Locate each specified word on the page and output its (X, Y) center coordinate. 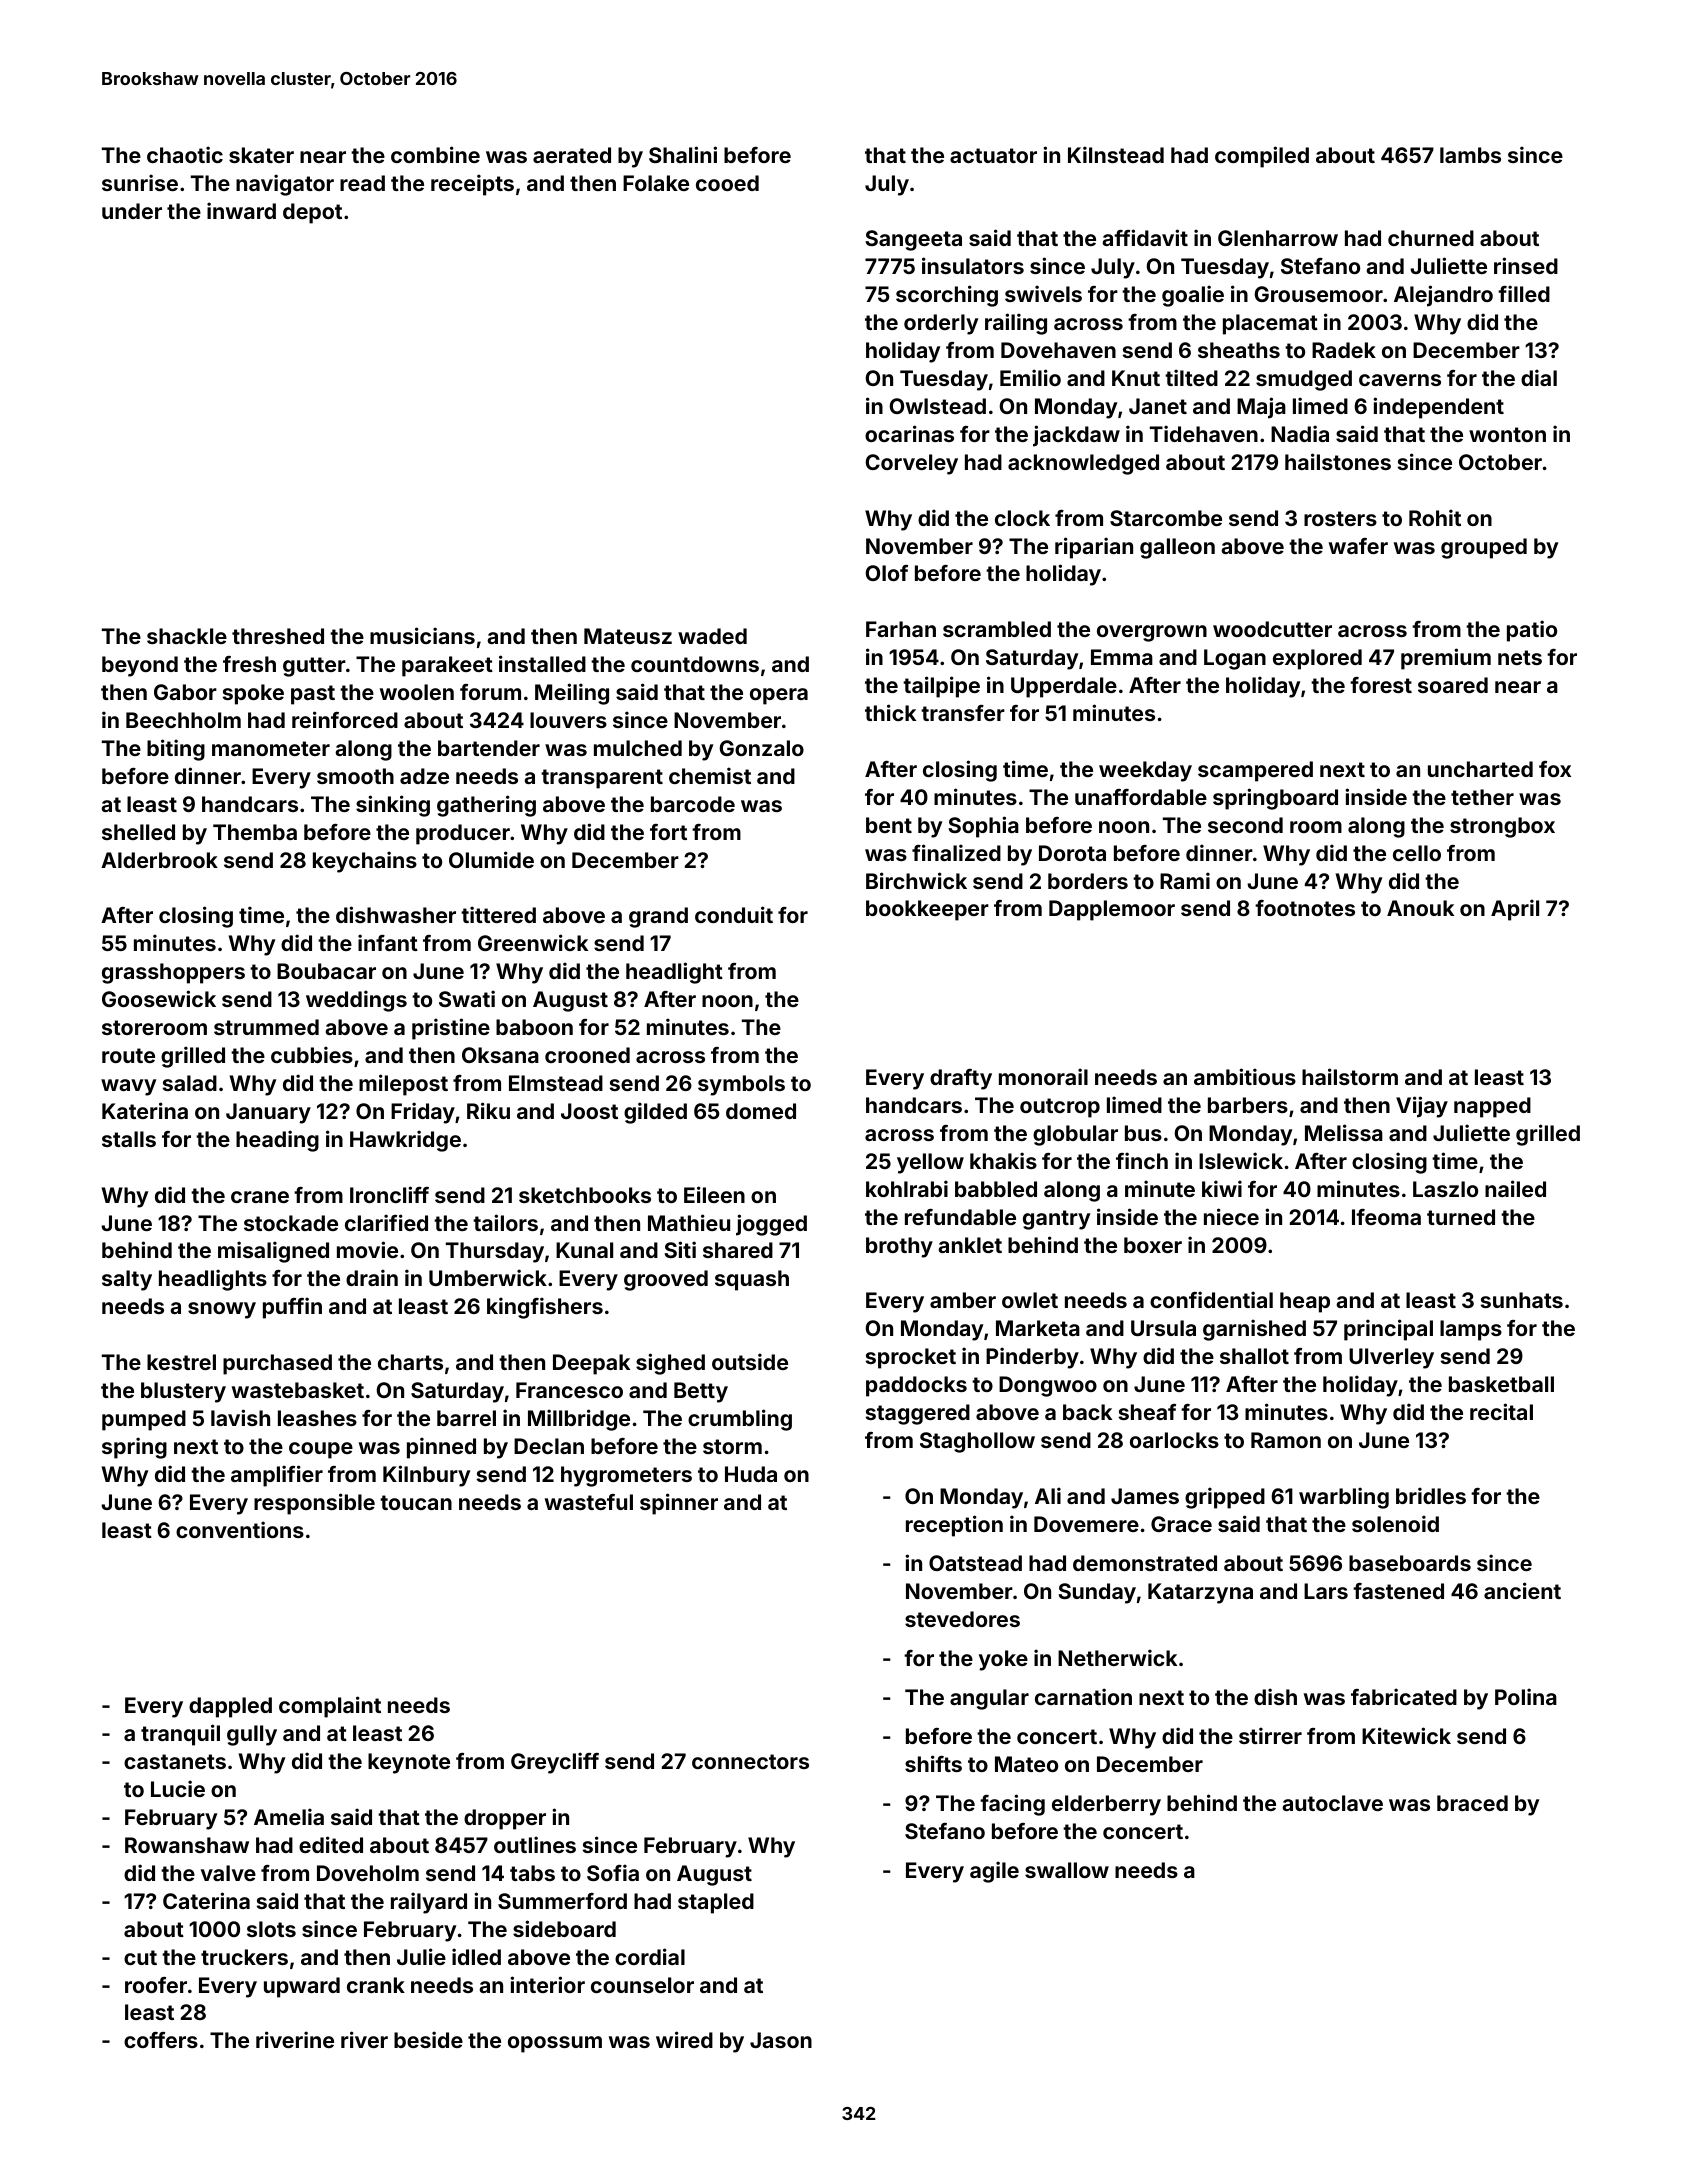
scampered (1255, 771)
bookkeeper (927, 910)
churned (1431, 238)
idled (476, 1956)
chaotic (185, 154)
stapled (716, 1903)
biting (176, 750)
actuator (993, 155)
